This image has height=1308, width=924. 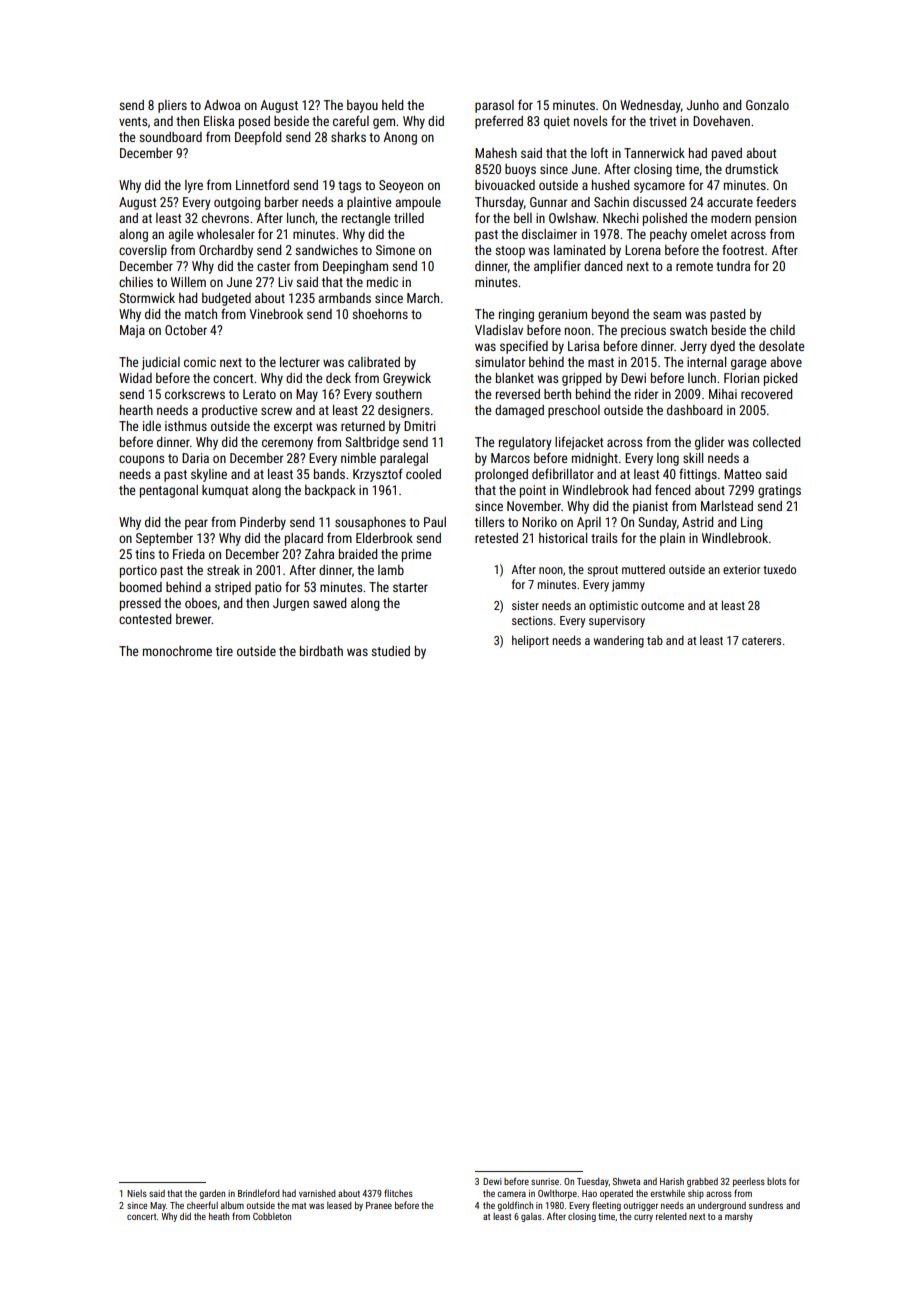 I want to click on garden, so click(x=212, y=1194).
